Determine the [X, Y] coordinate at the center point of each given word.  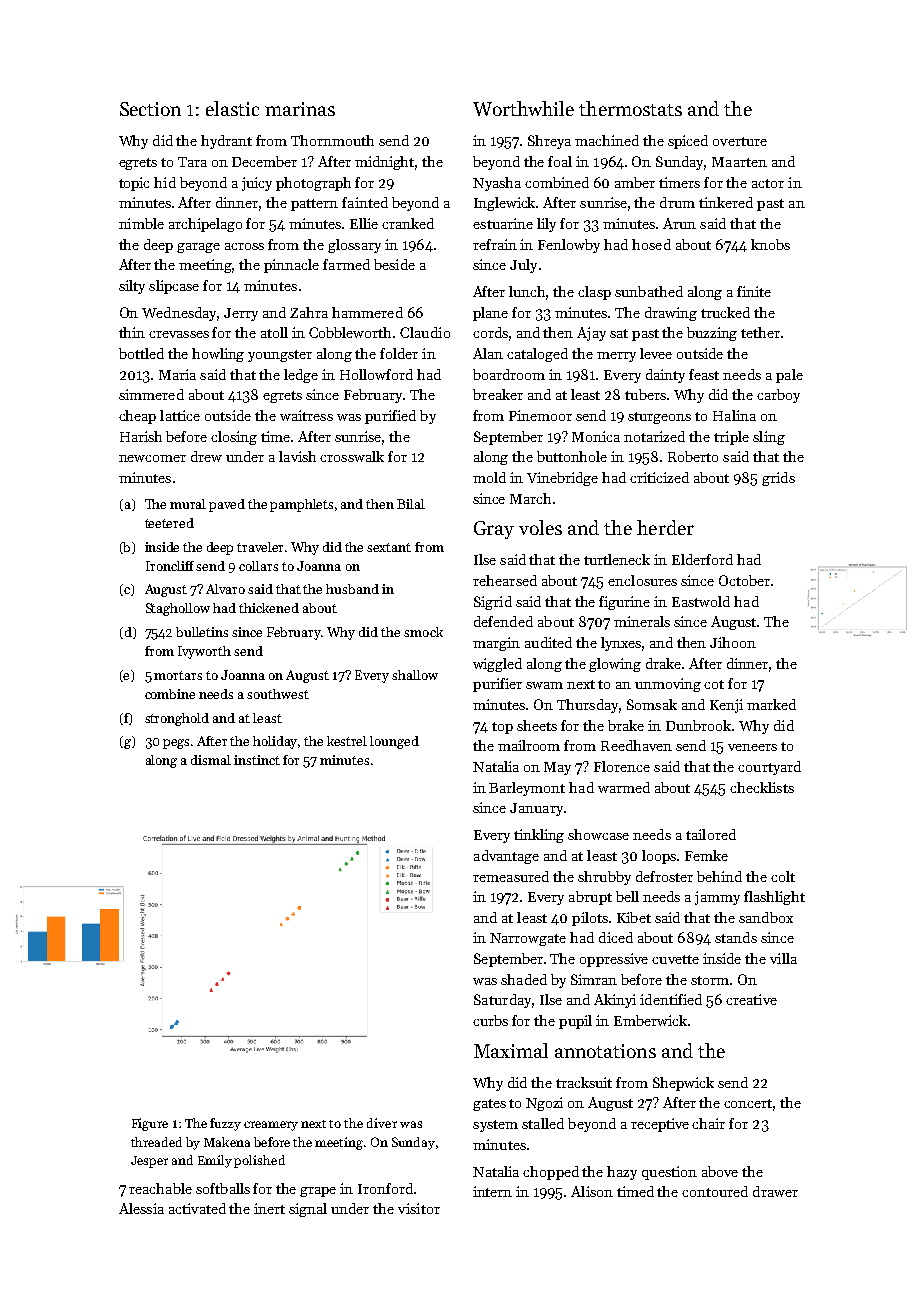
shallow [415, 675]
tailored [711, 834]
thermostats [630, 108]
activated [197, 1208]
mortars [178, 675]
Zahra [309, 312]
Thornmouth [332, 140]
